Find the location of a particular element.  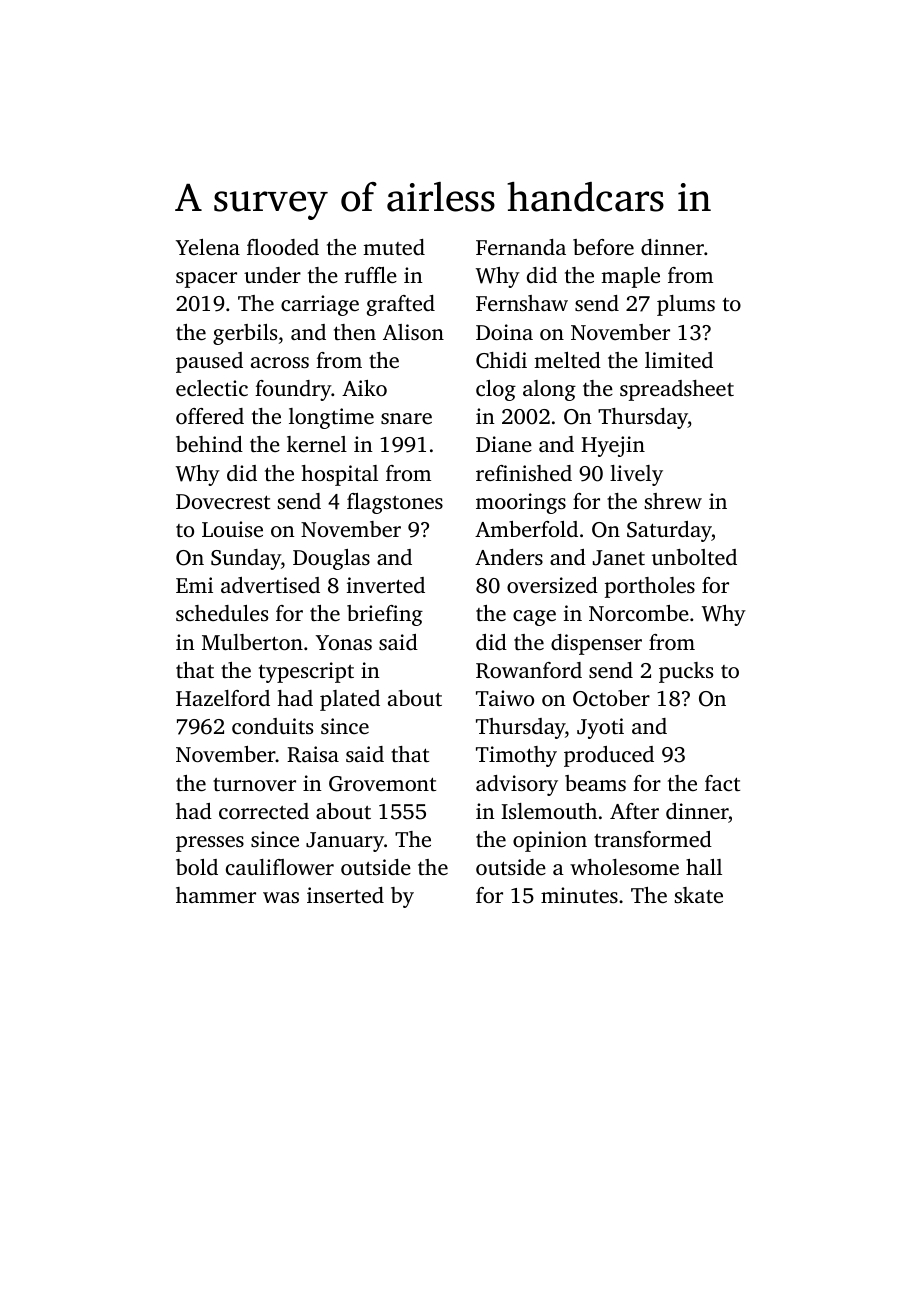

conduits is located at coordinates (272, 726).
